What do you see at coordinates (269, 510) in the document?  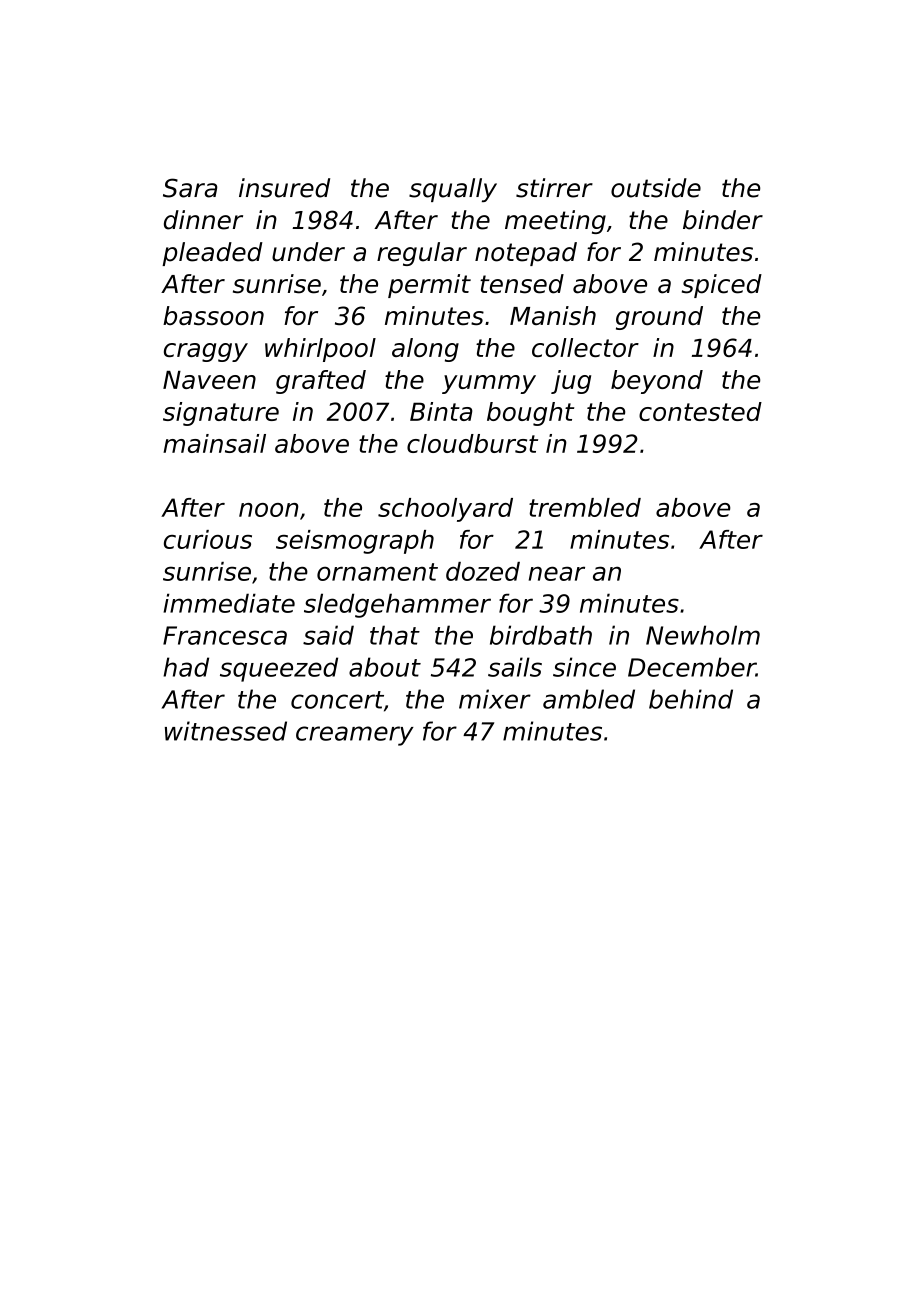 I see `noon` at bounding box center [269, 510].
